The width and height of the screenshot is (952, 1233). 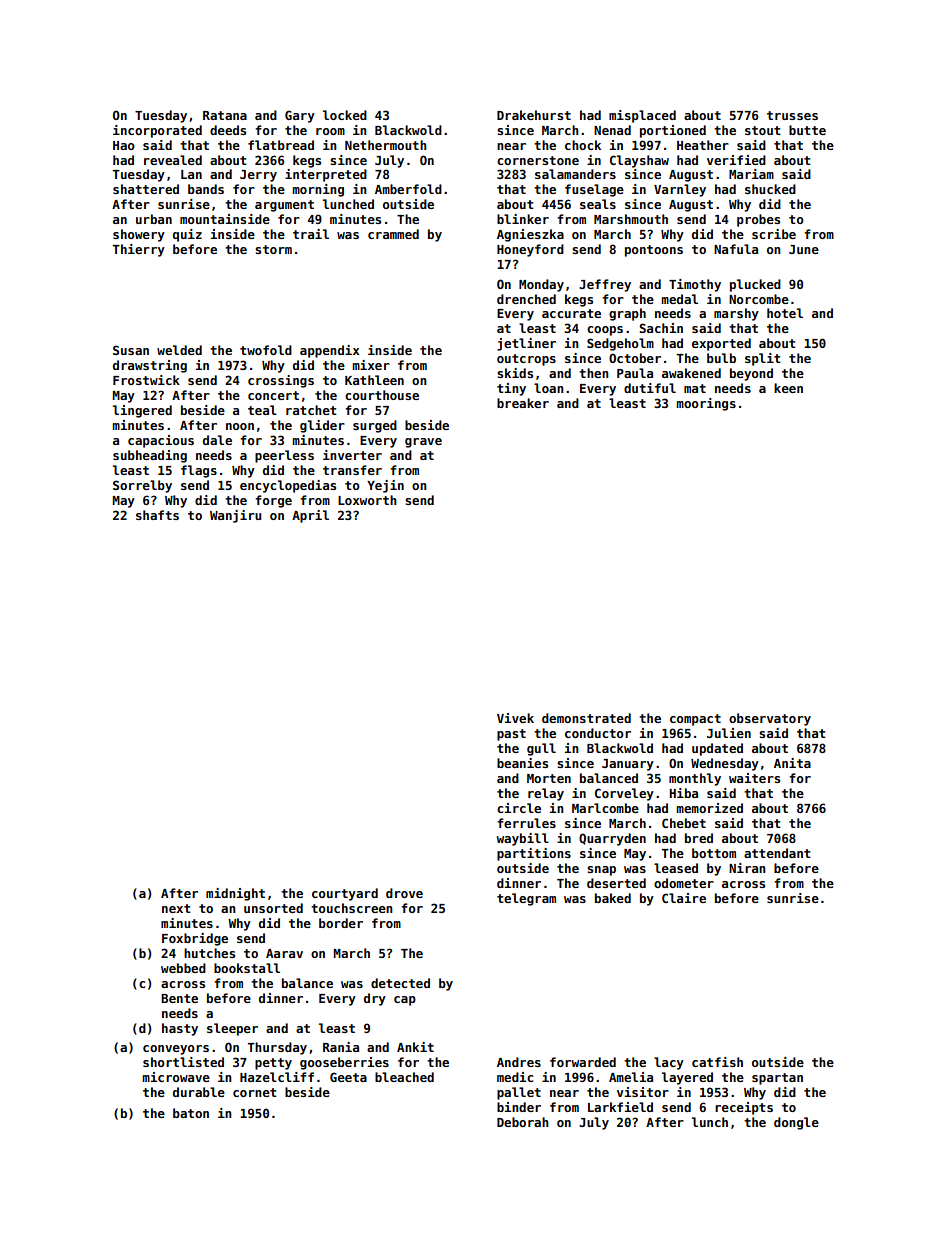 What do you see at coordinates (706, 404) in the screenshot?
I see `moorings` at bounding box center [706, 404].
